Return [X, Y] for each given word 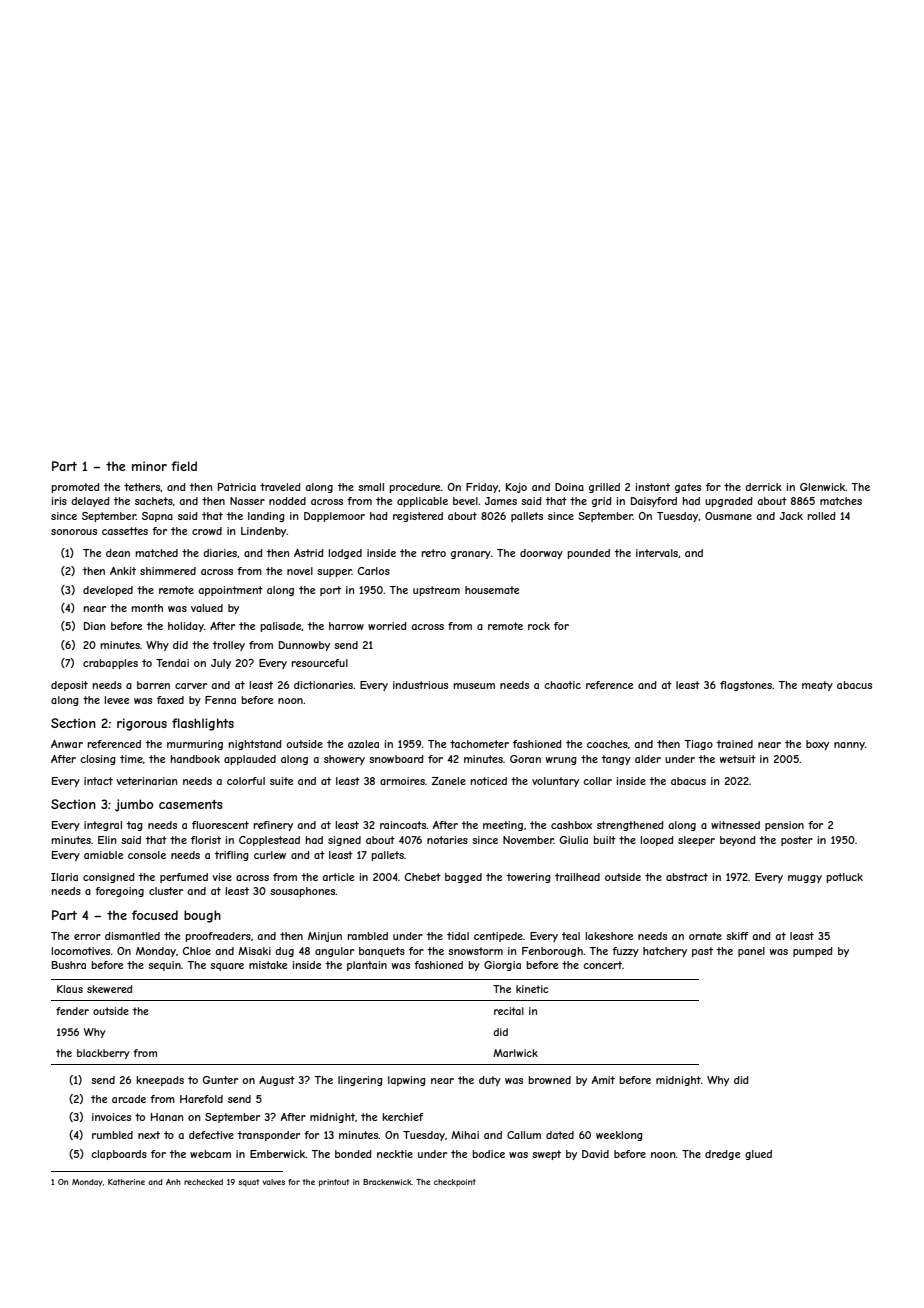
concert [602, 965]
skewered [109, 989]
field [184, 466]
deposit [69, 686]
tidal [458, 936]
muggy [805, 879]
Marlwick [515, 1053]
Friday [482, 488]
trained [735, 744]
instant [653, 487]
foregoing [119, 892]
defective [211, 1135]
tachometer [479, 744]
